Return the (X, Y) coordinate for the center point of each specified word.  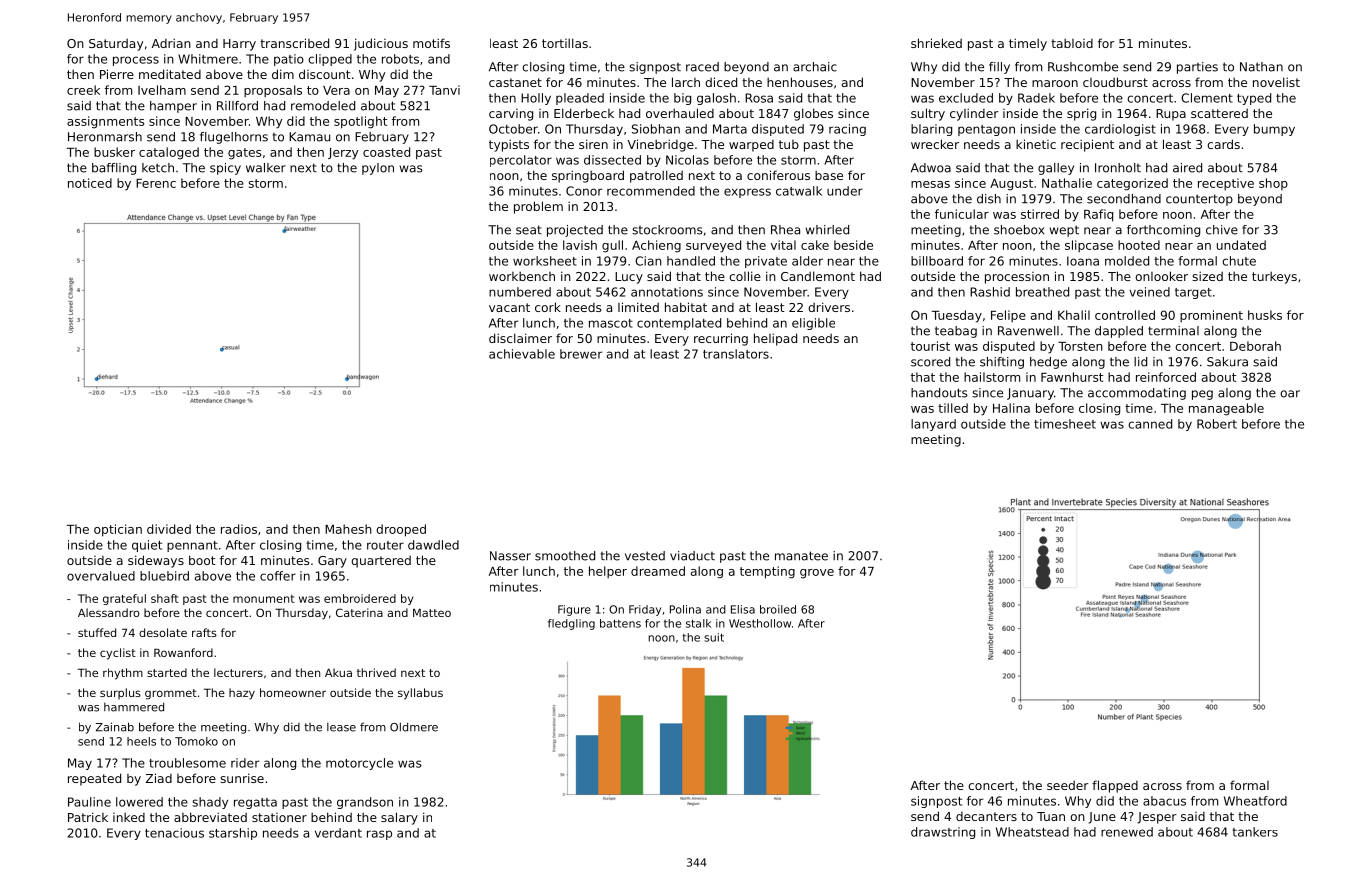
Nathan (1261, 67)
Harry (239, 45)
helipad (775, 339)
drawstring (943, 833)
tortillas (565, 43)
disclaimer (520, 338)
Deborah (1255, 346)
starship (233, 834)
